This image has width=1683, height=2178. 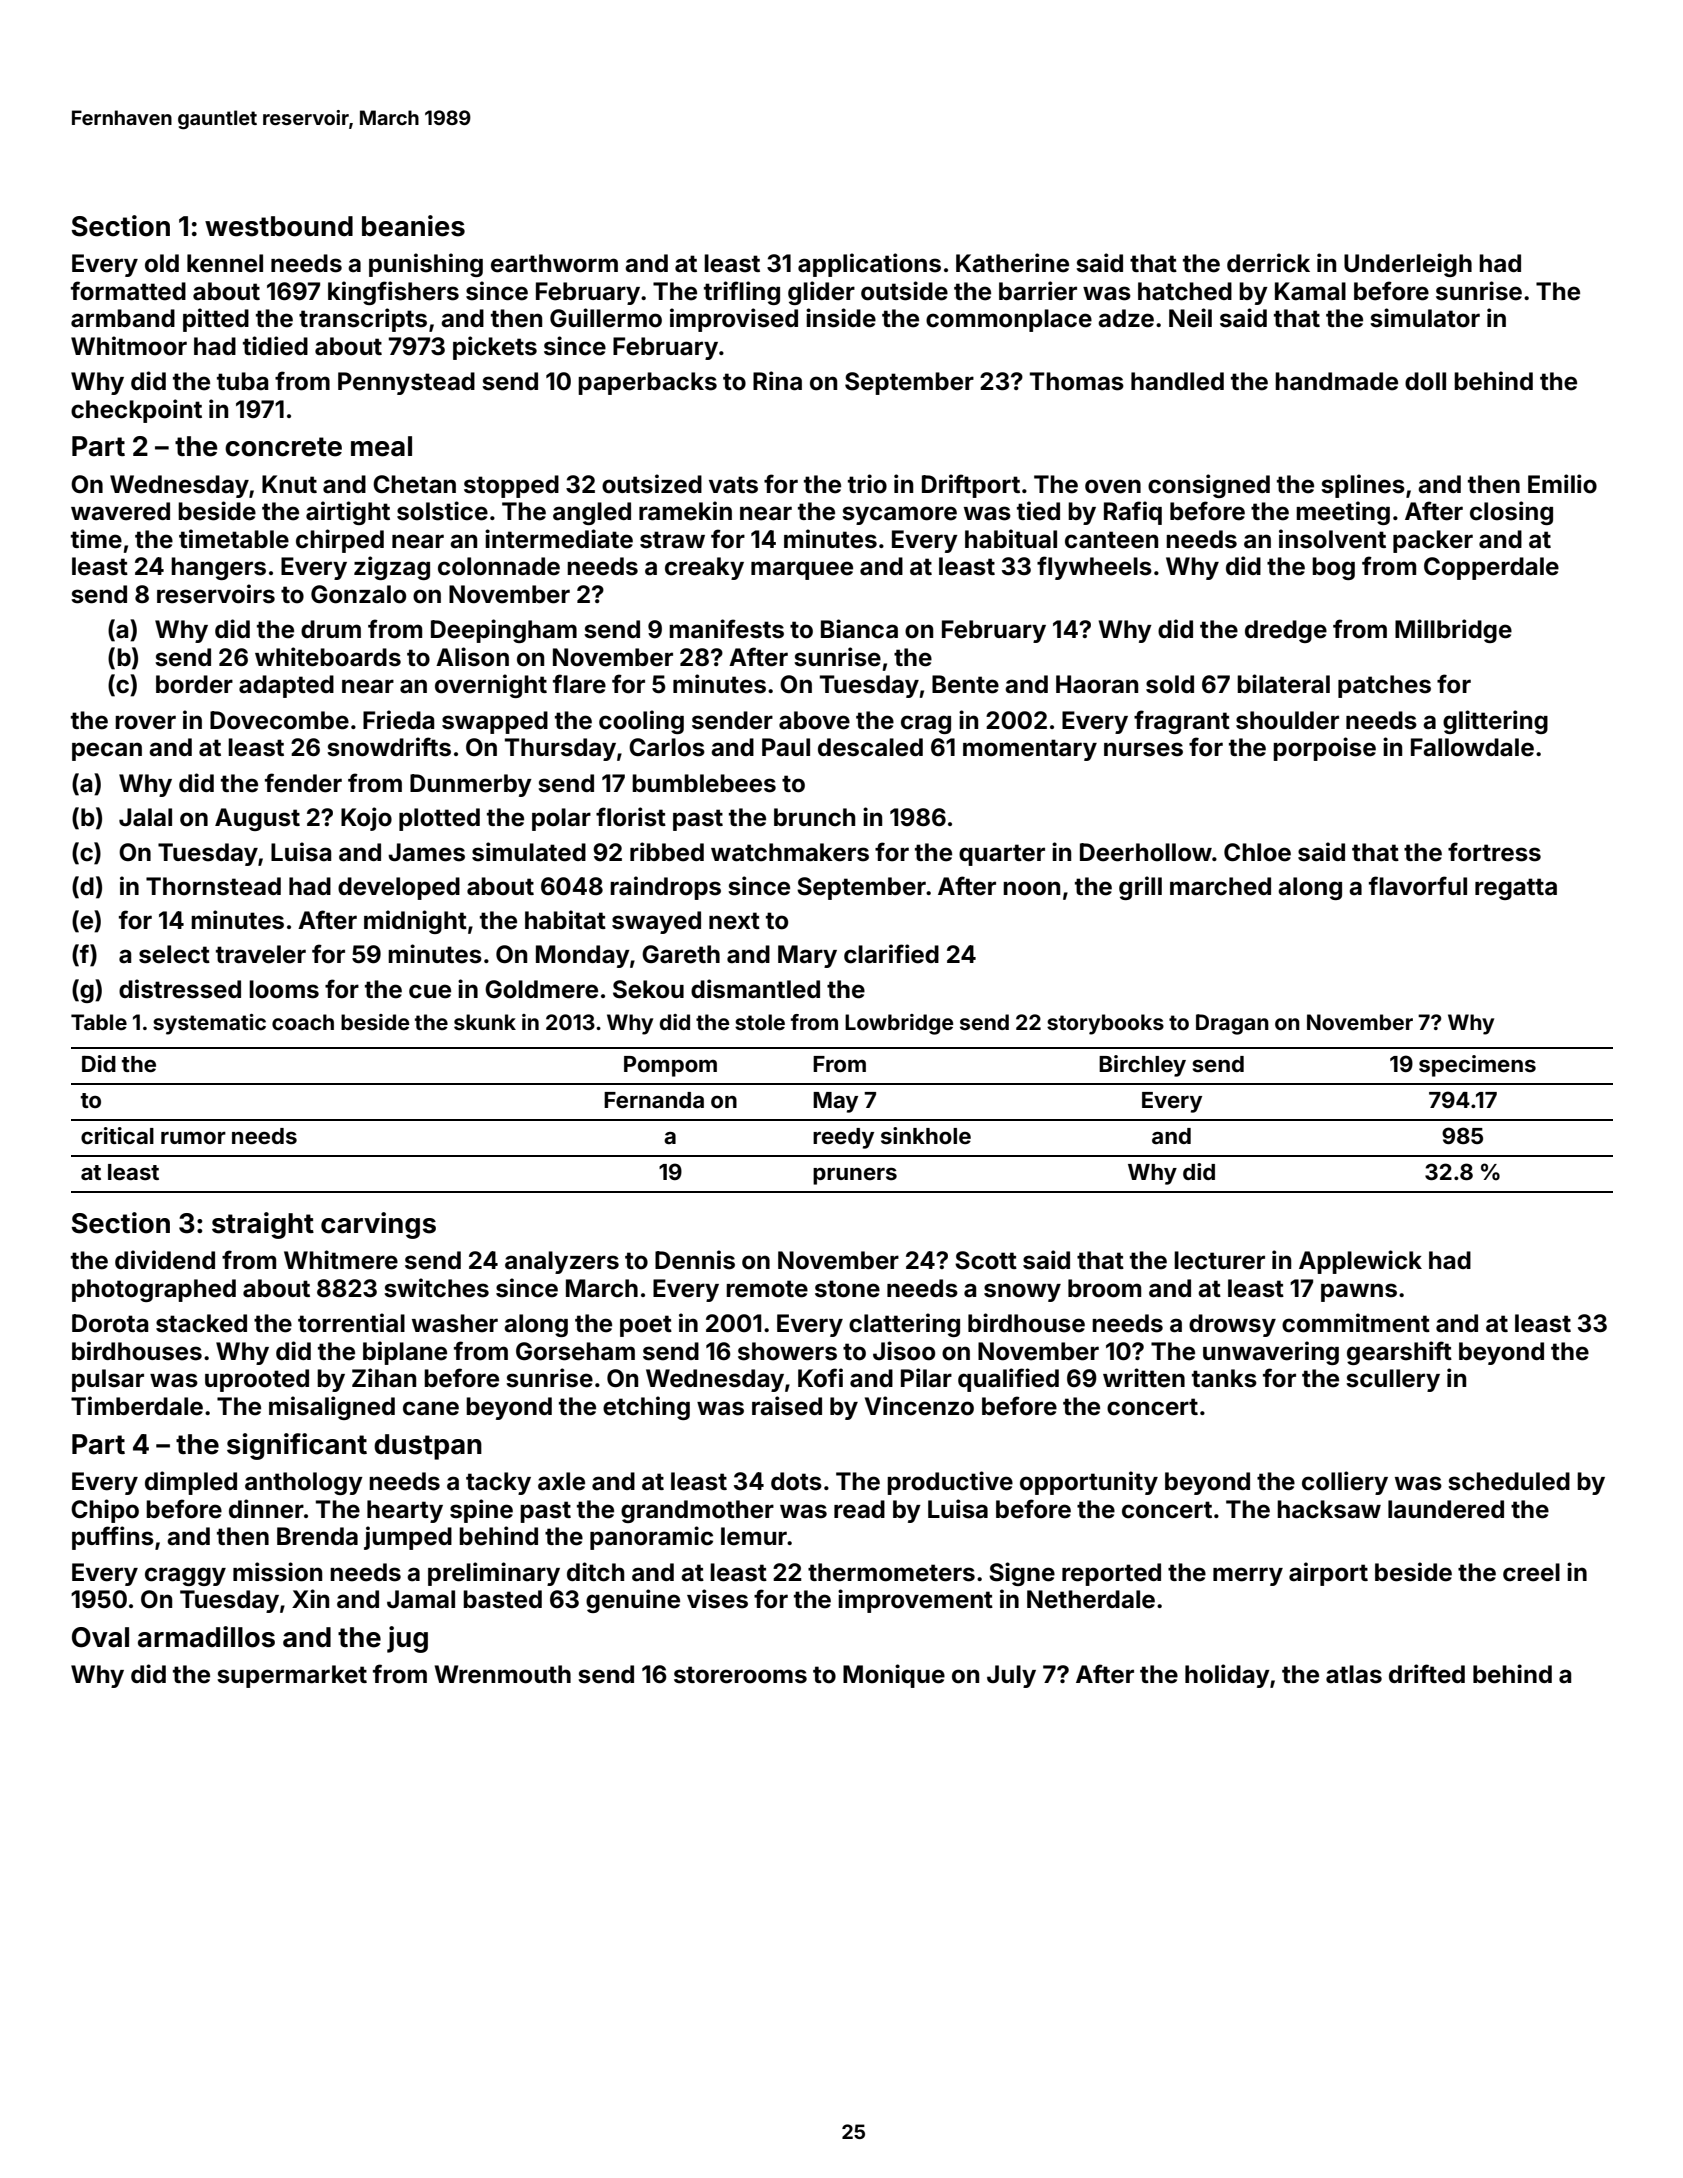 What do you see at coordinates (366, 819) in the image?
I see `Kojo` at bounding box center [366, 819].
